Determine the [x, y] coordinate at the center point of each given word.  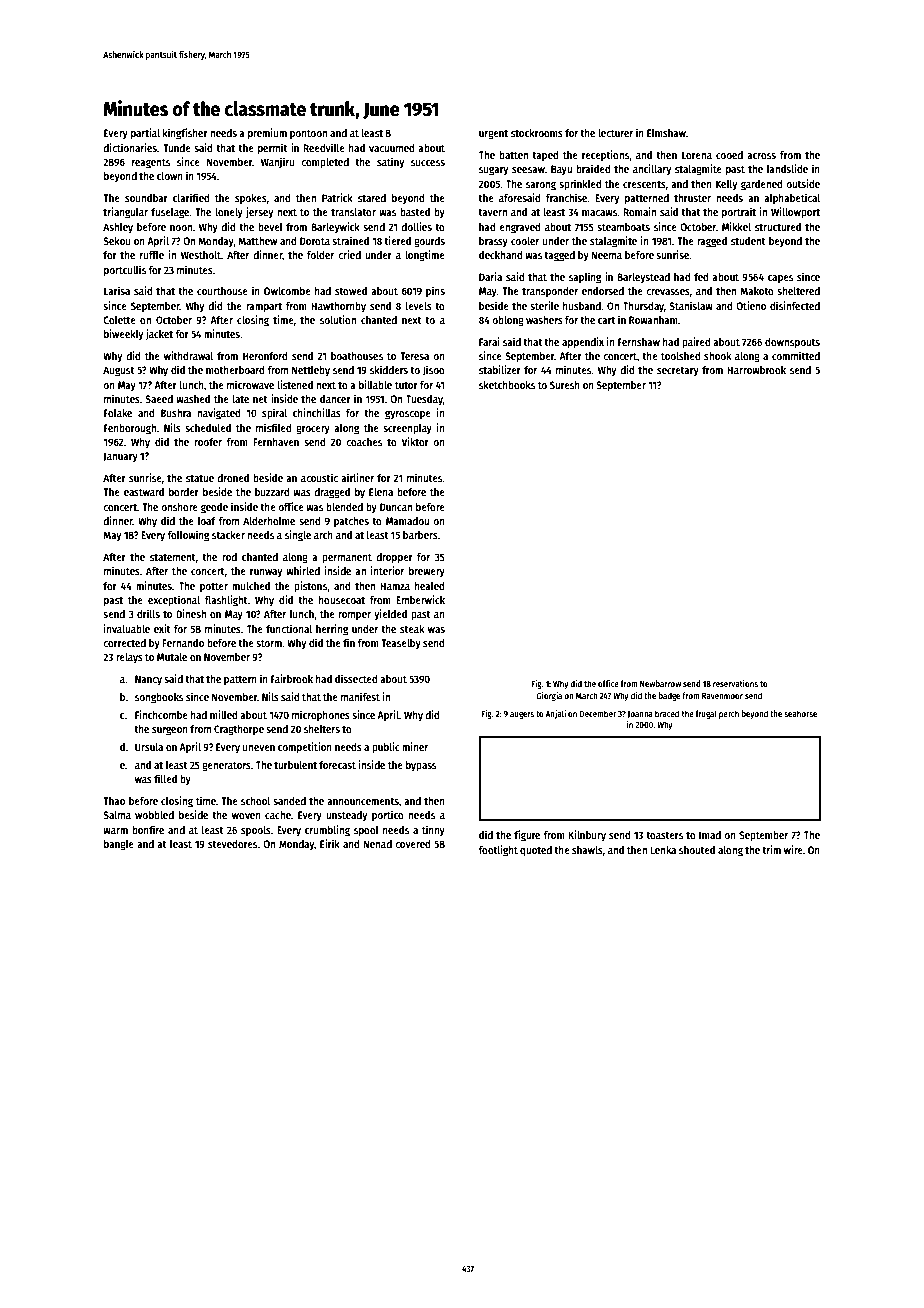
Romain [639, 211]
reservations [735, 683]
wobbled [154, 815]
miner [415, 746]
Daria [490, 276]
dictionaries [130, 147]
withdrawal [188, 355]
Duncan [396, 507]
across [761, 156]
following [188, 536]
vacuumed [392, 148]
